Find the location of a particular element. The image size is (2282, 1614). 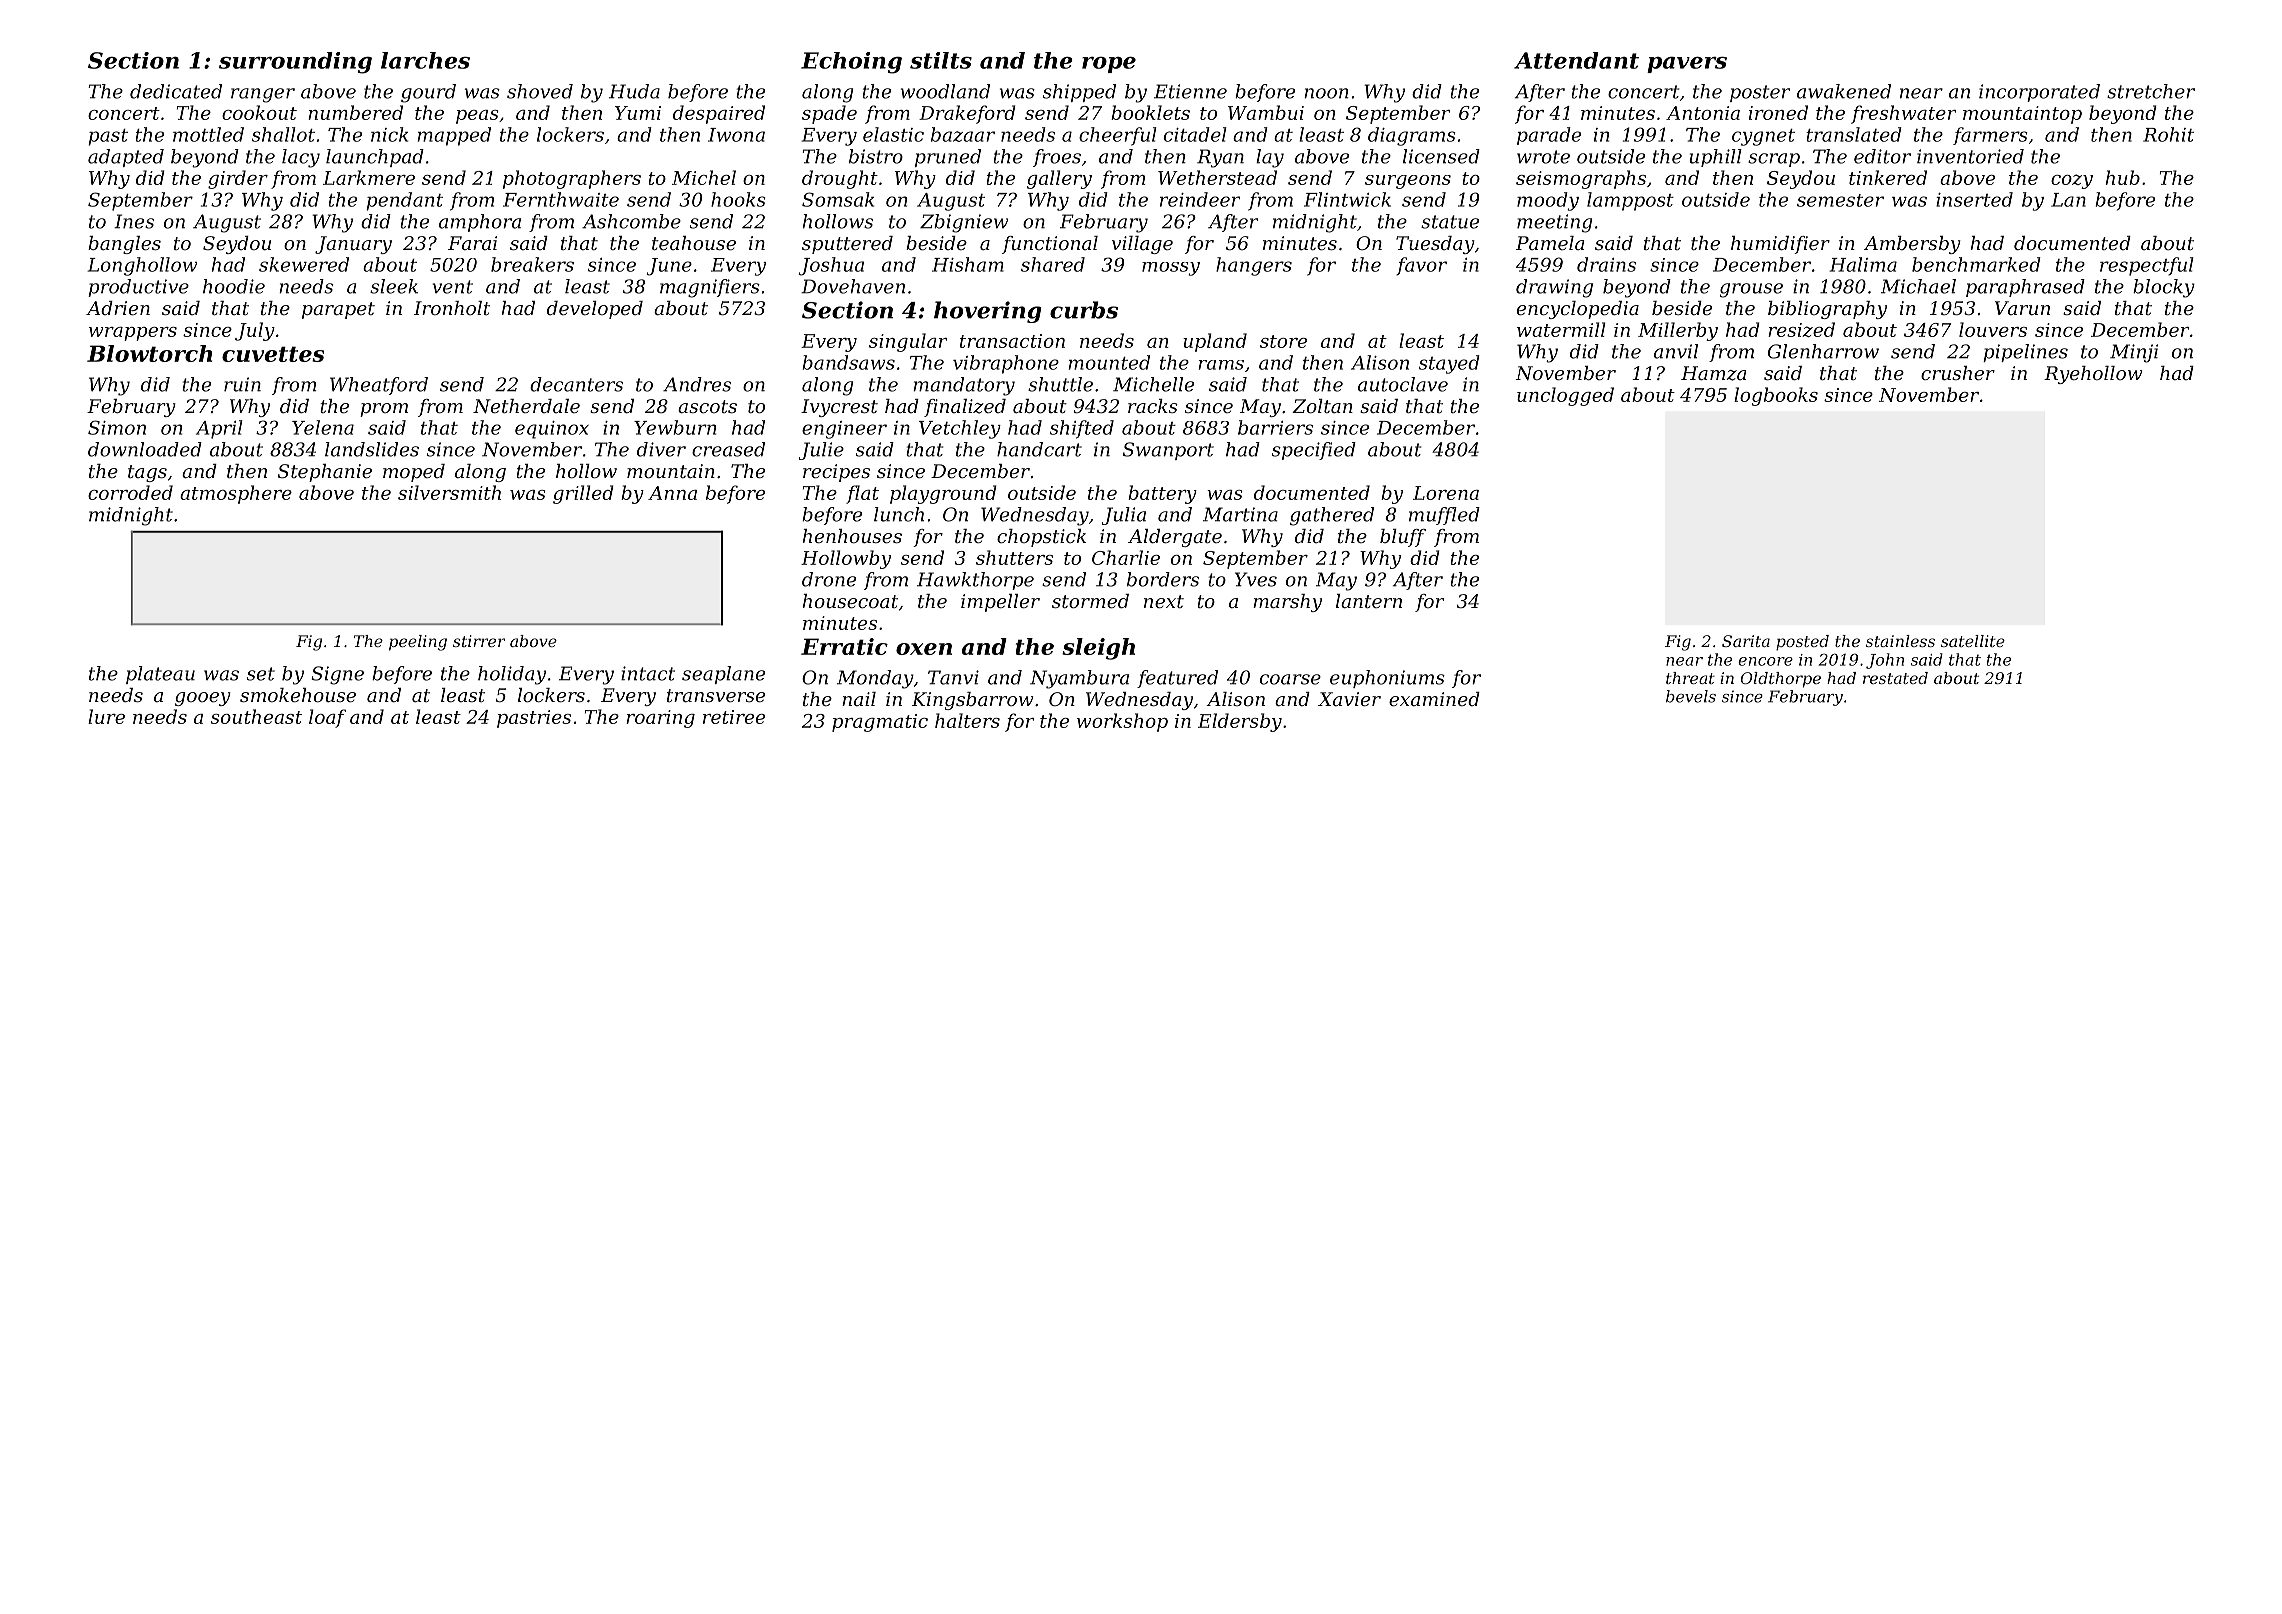

muffled is located at coordinates (1444, 516).
